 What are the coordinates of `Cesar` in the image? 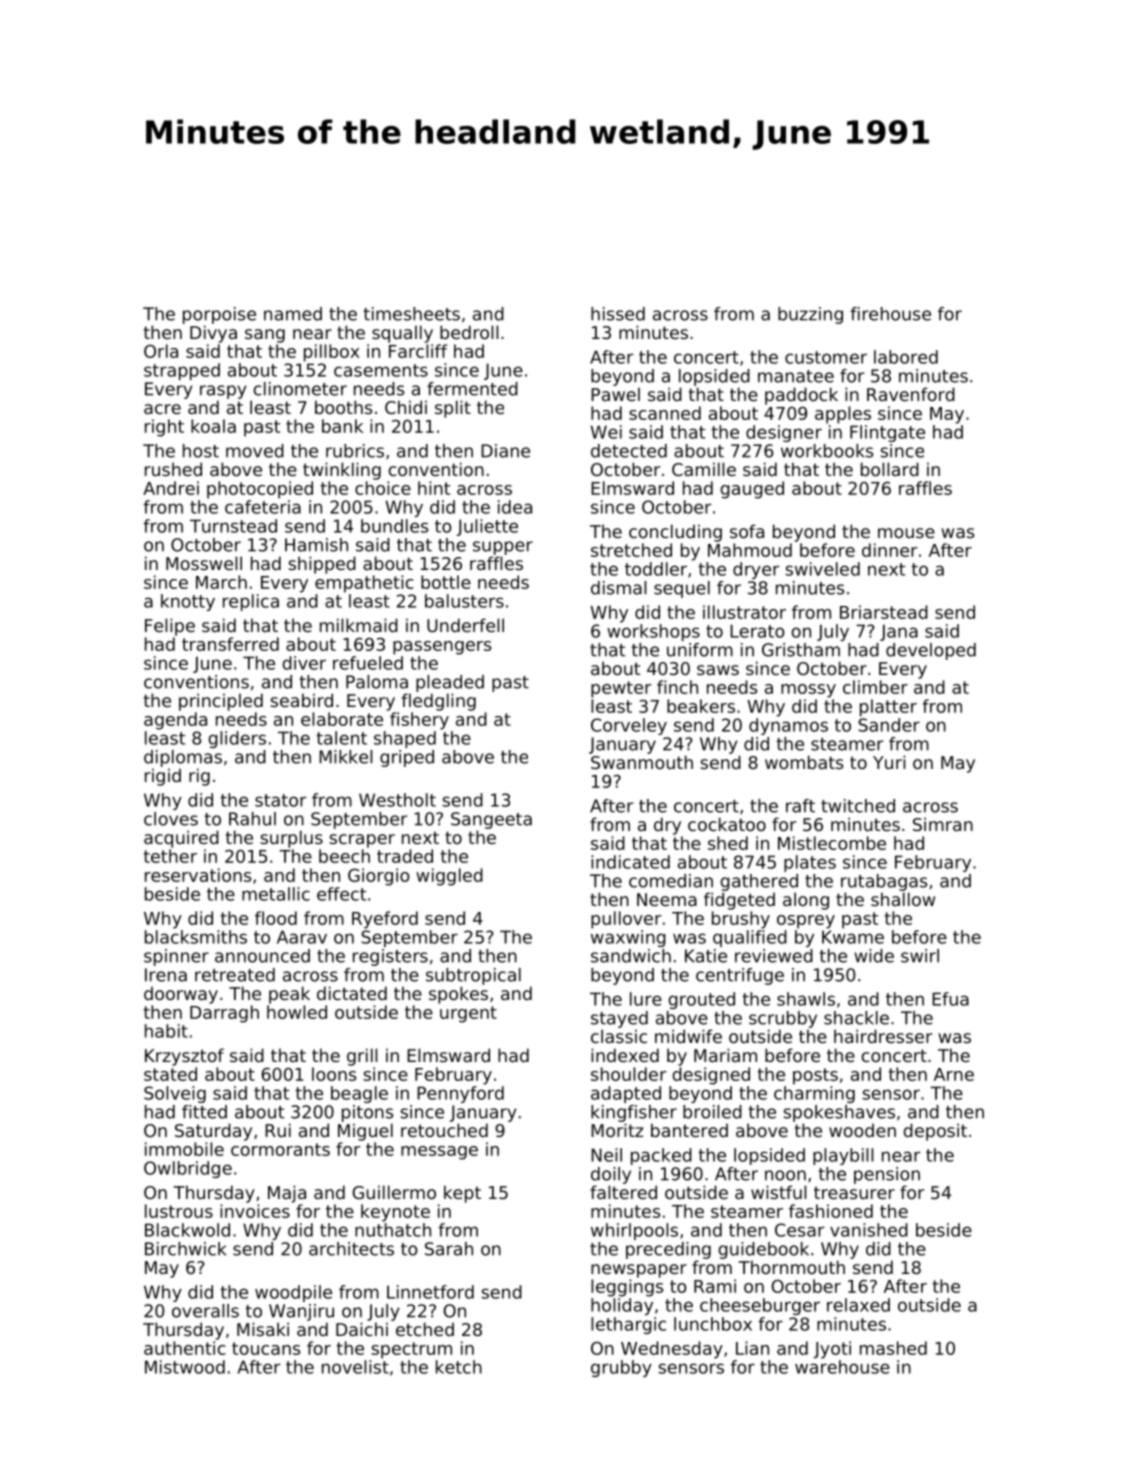 It's located at (799, 1230).
